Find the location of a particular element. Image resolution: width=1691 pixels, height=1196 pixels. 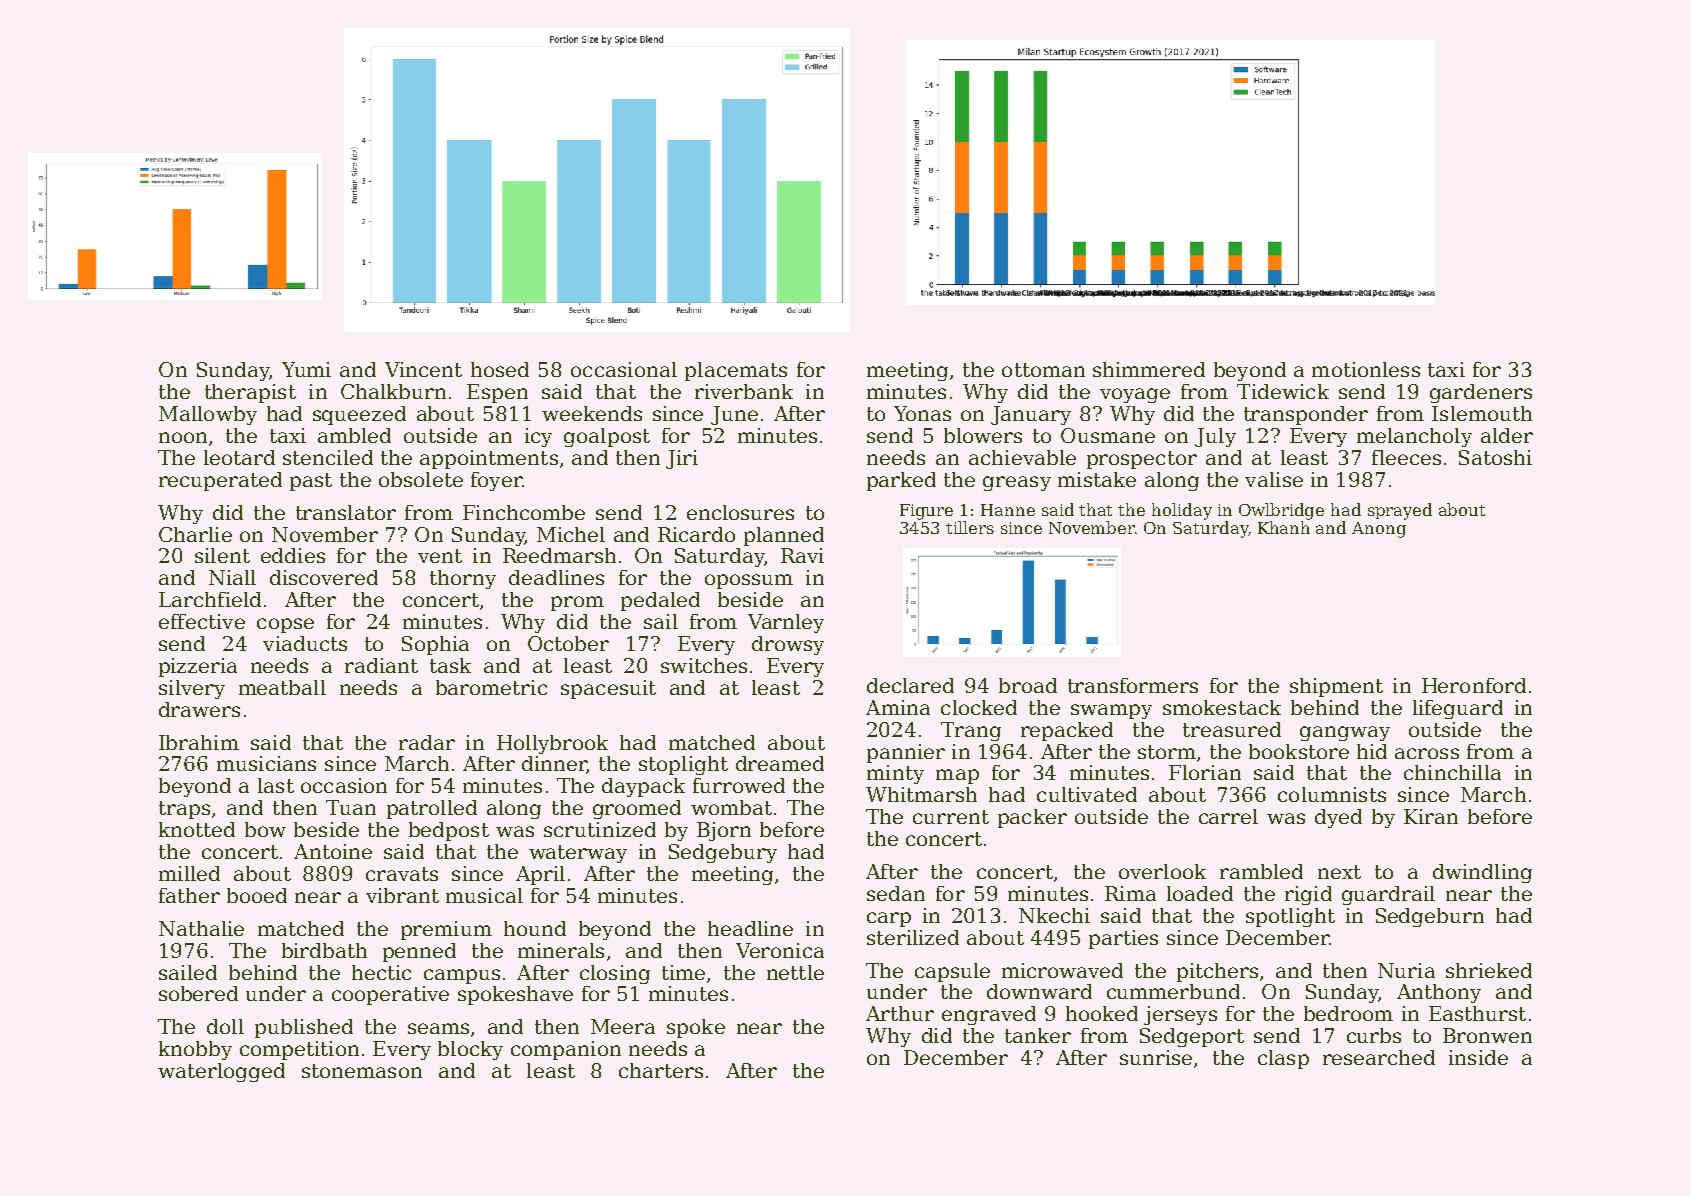

gangway is located at coordinates (1345, 733).
